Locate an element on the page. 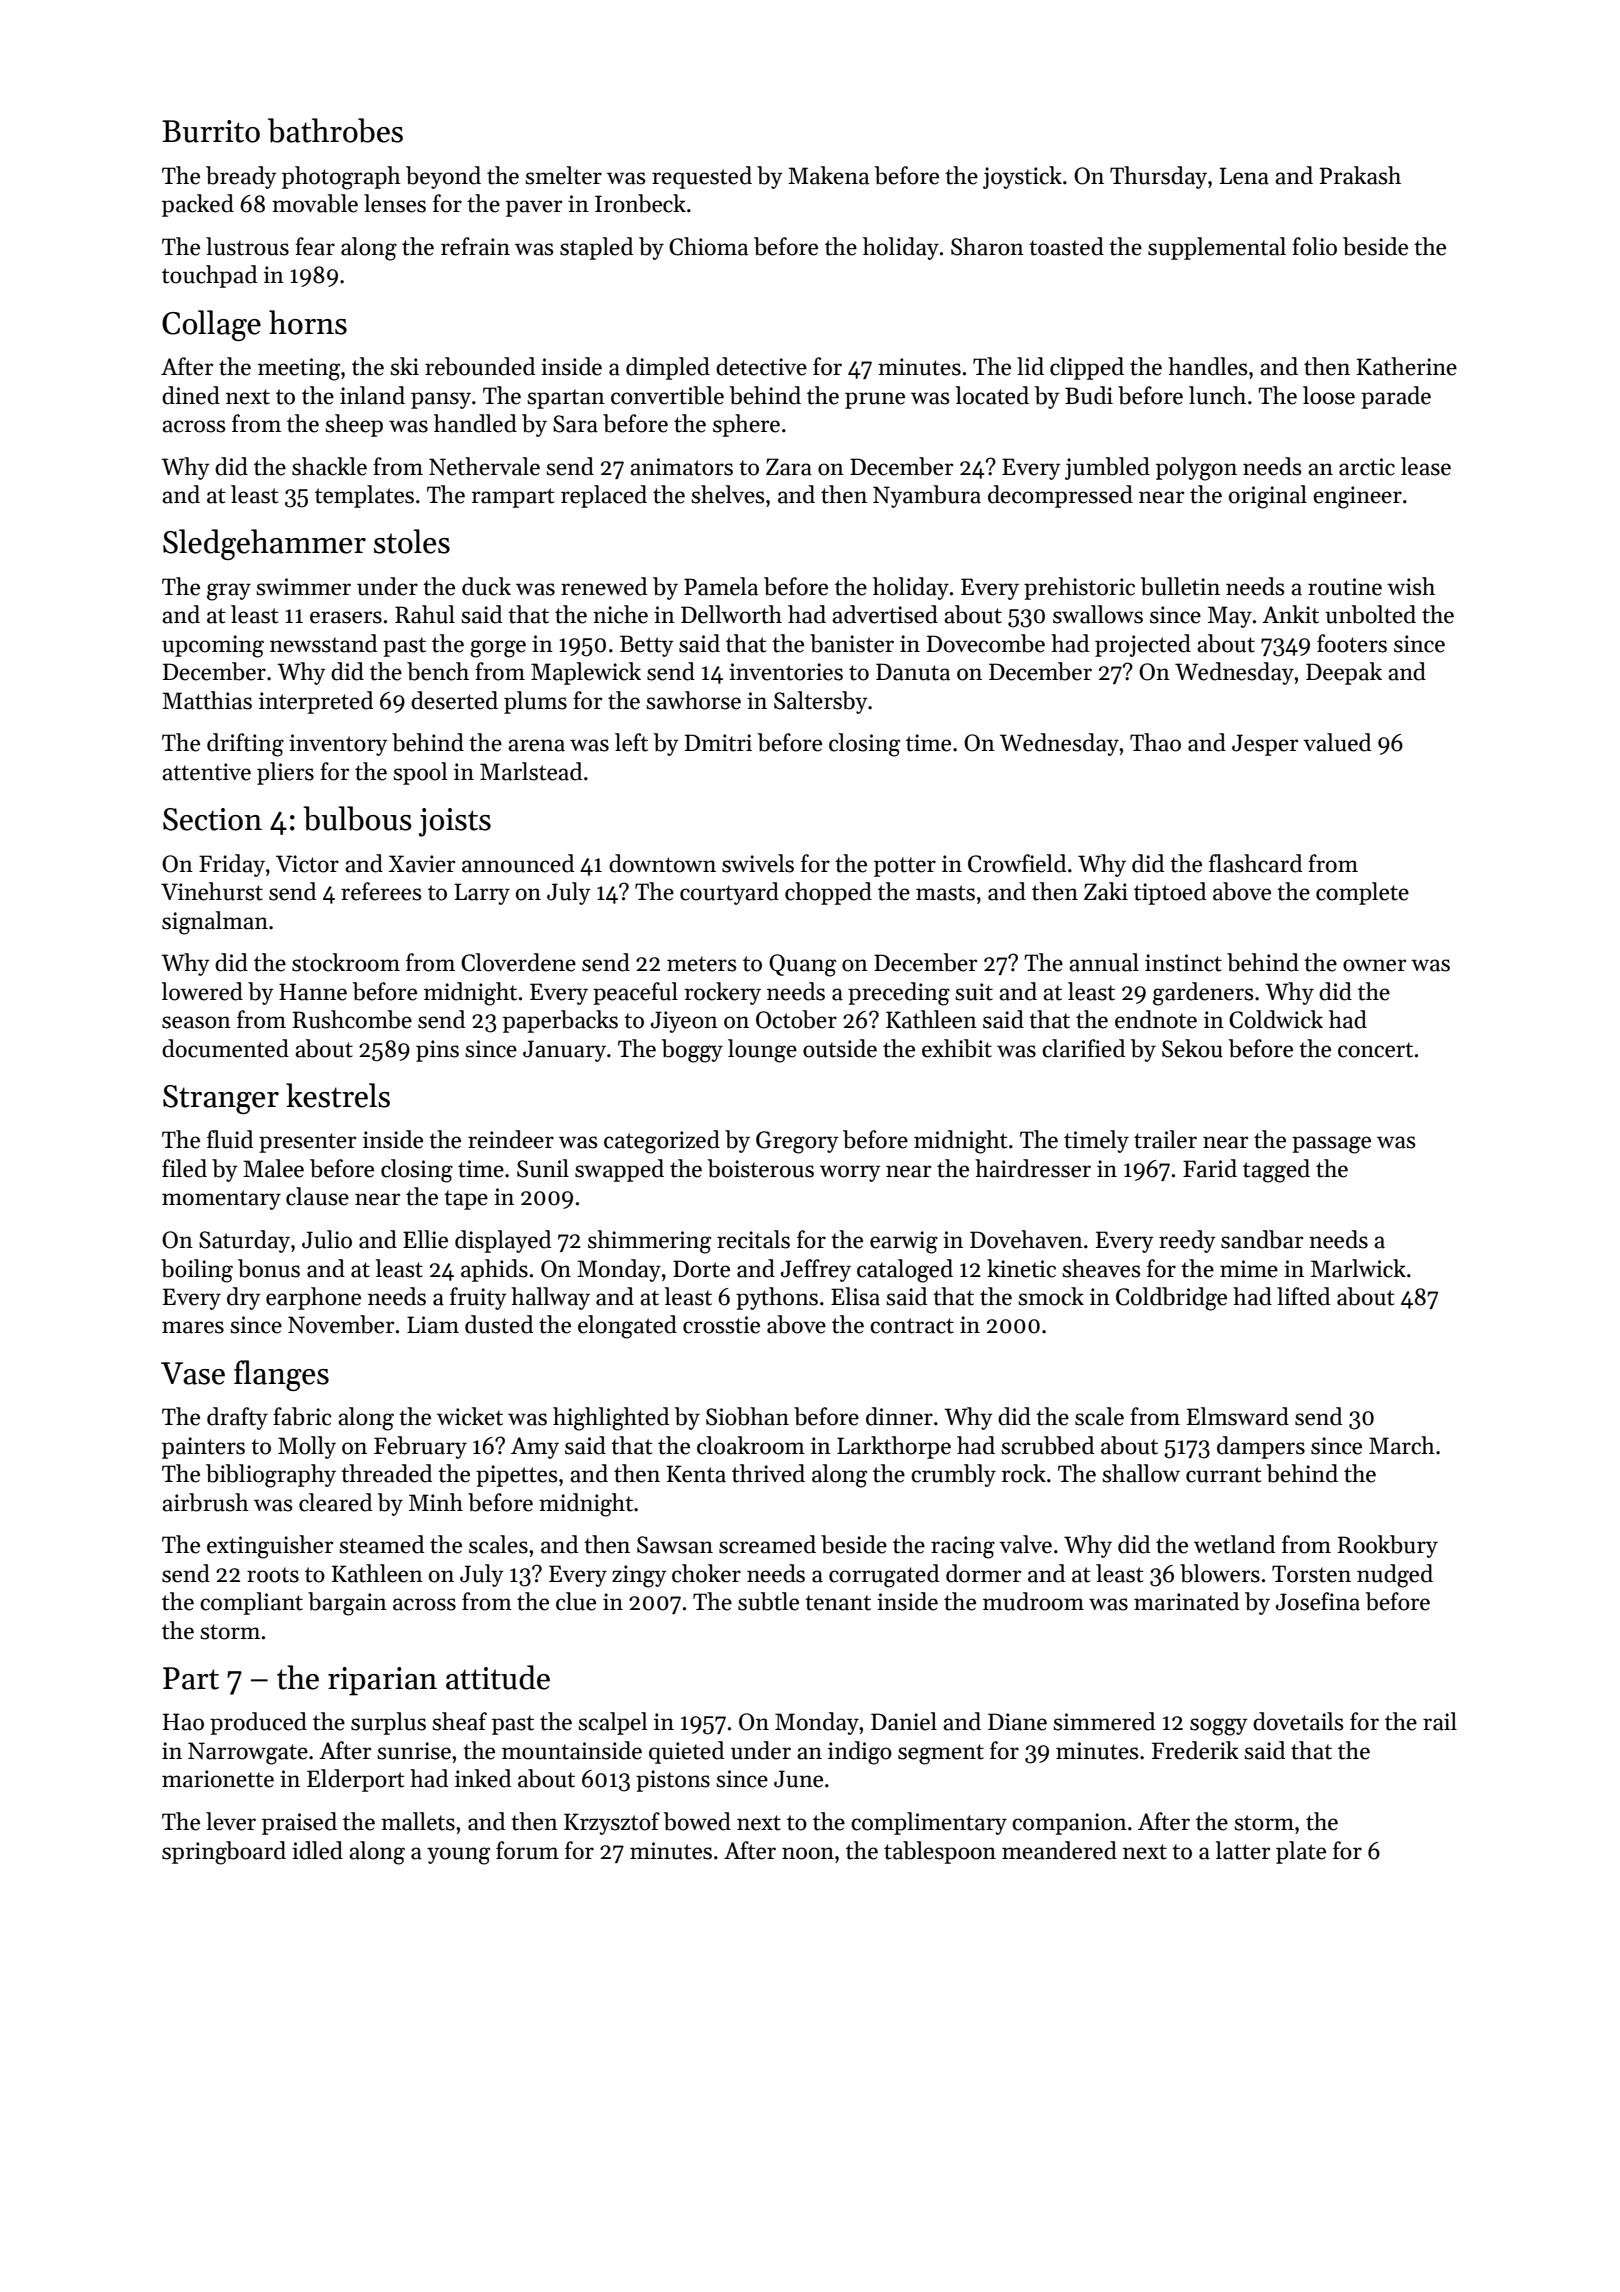  latter is located at coordinates (1243, 1850).
